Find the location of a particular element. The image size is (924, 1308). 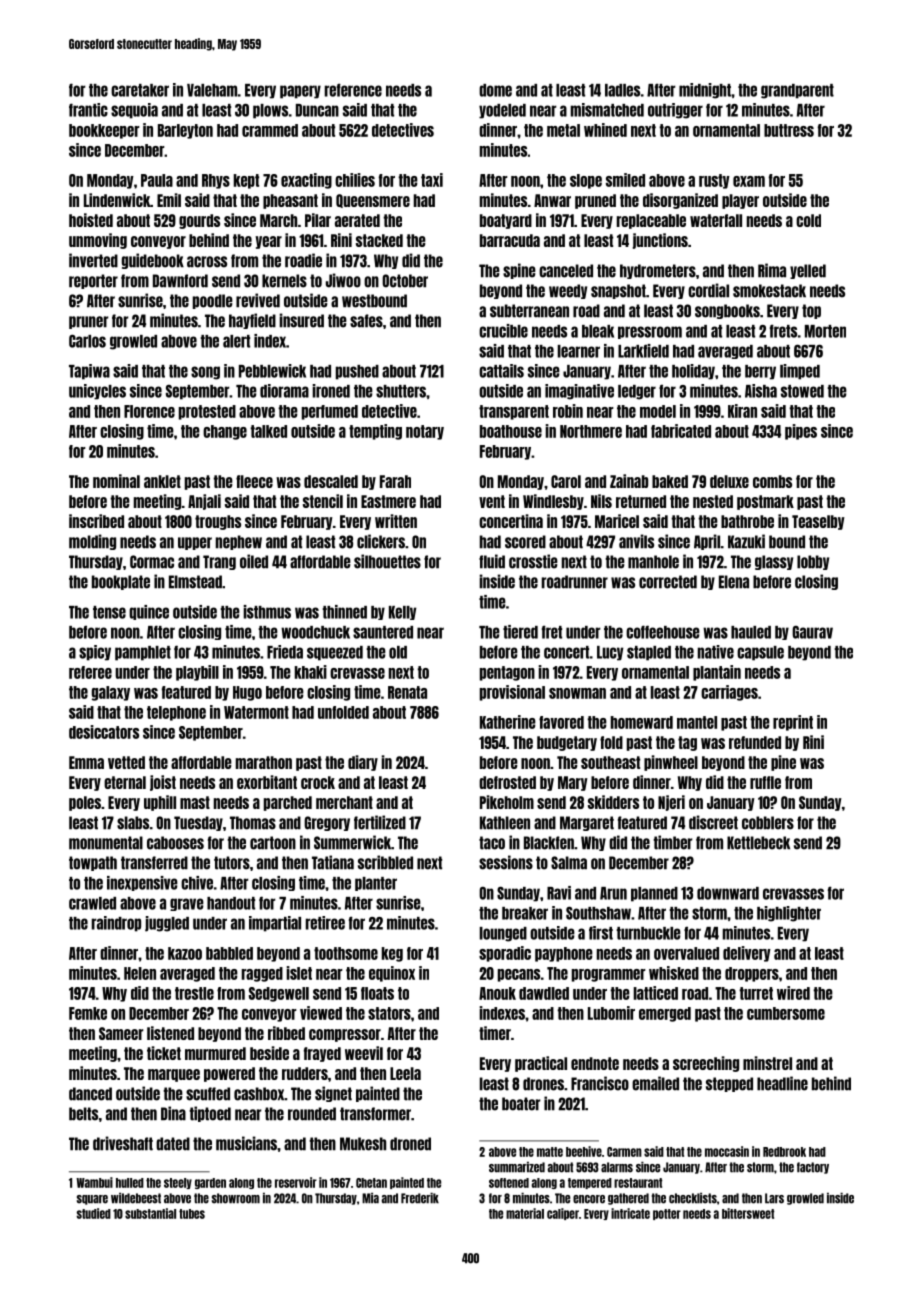

cordial is located at coordinates (708, 290).
